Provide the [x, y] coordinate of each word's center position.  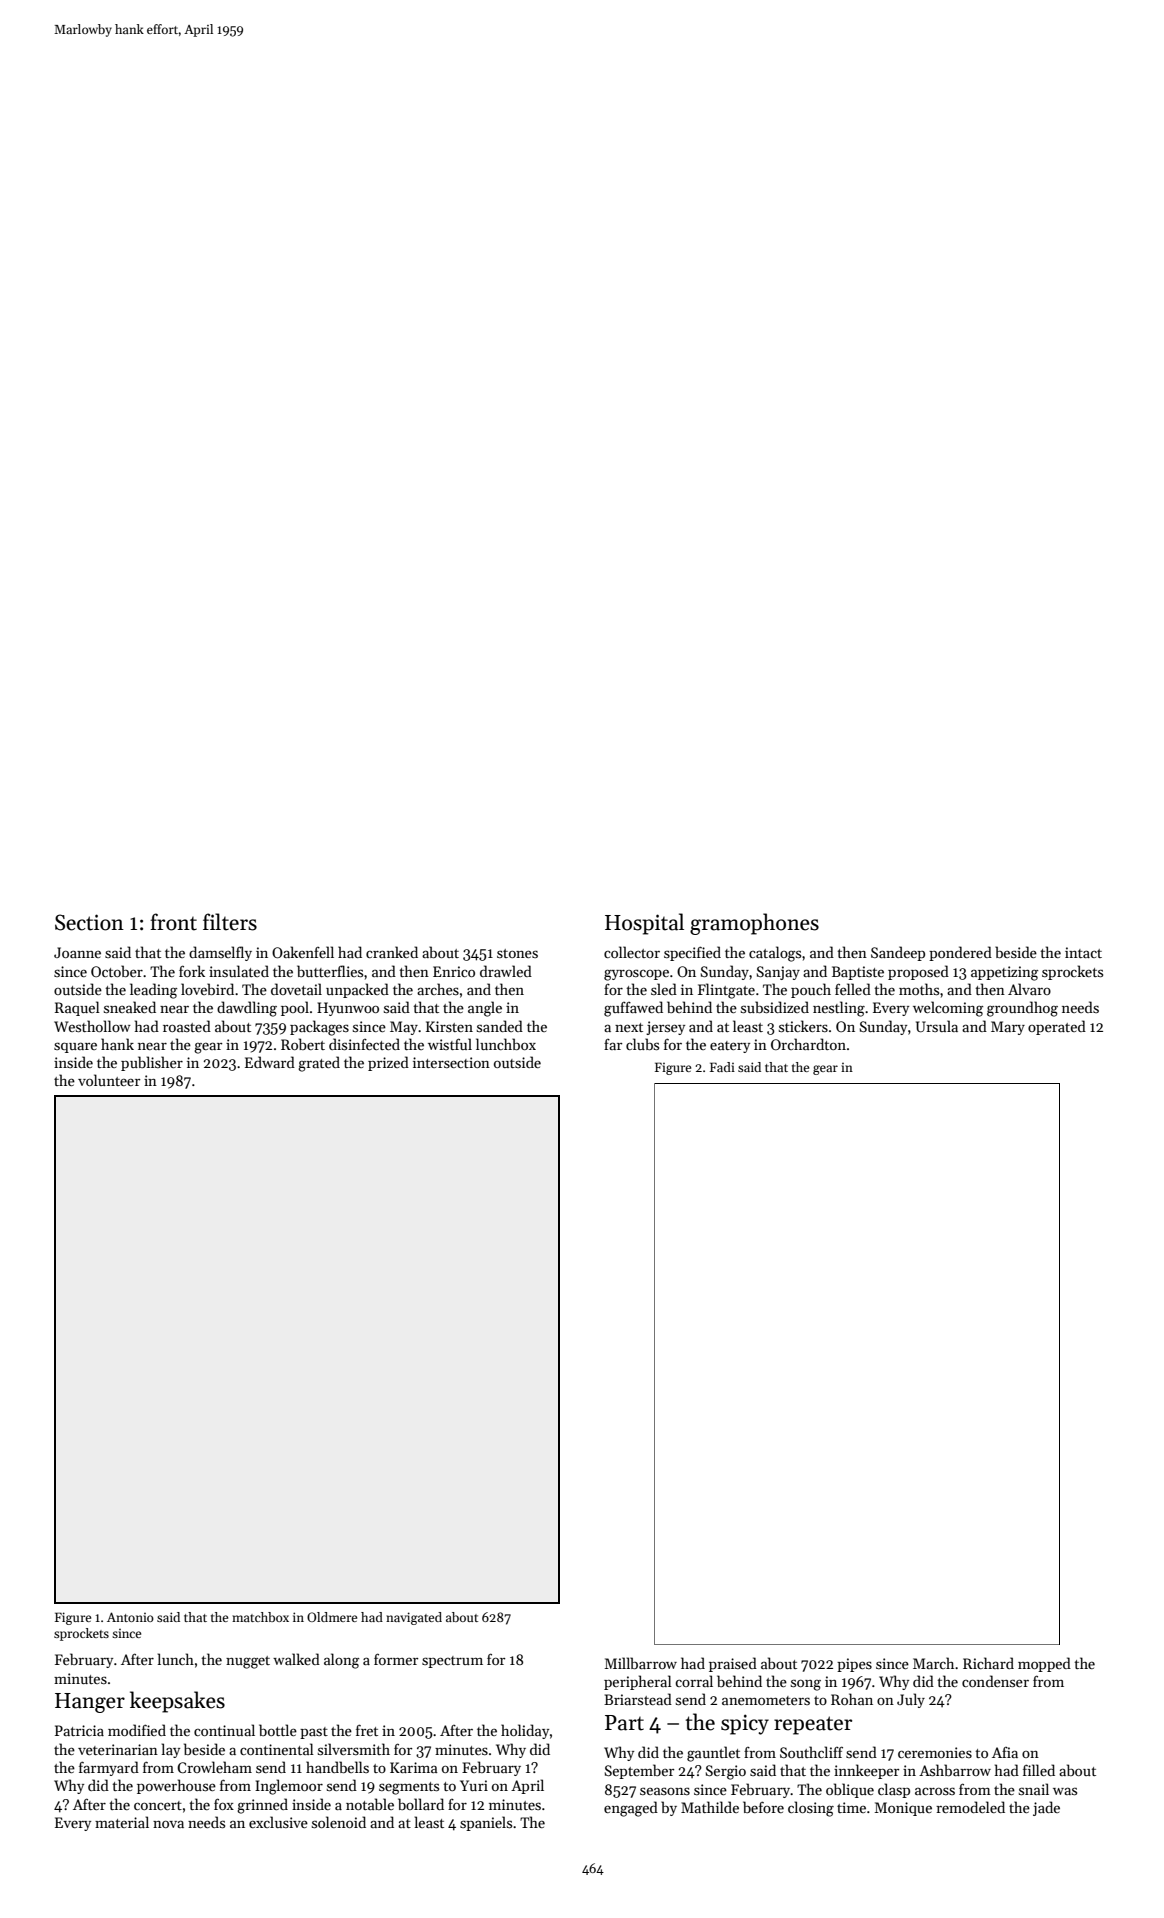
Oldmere [332, 1617]
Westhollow [92, 1026]
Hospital [644, 924]
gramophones [754, 924]
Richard [988, 1663]
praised [733, 1664]
